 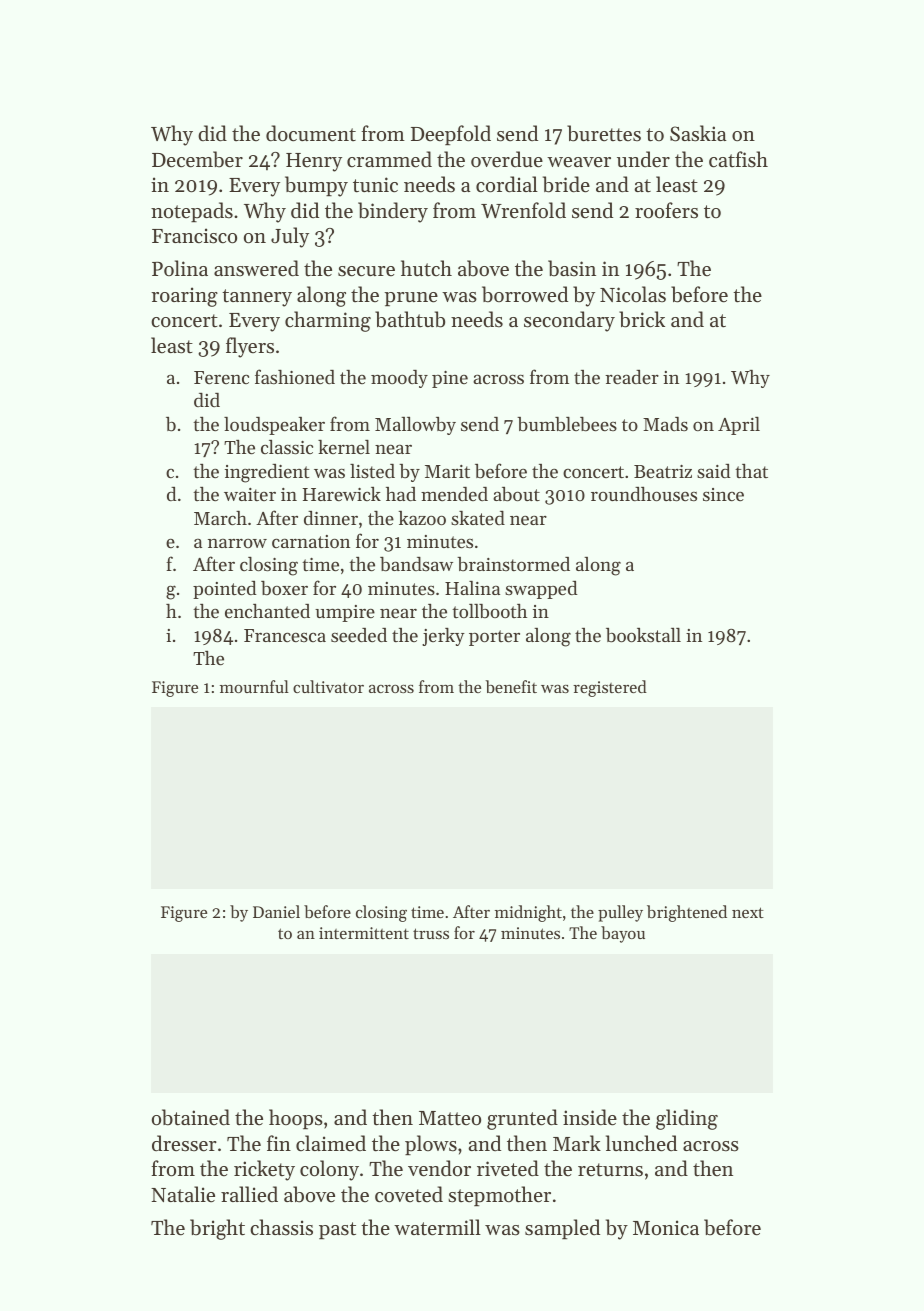 What do you see at coordinates (183, 1194) in the screenshot?
I see `Natalie` at bounding box center [183, 1194].
